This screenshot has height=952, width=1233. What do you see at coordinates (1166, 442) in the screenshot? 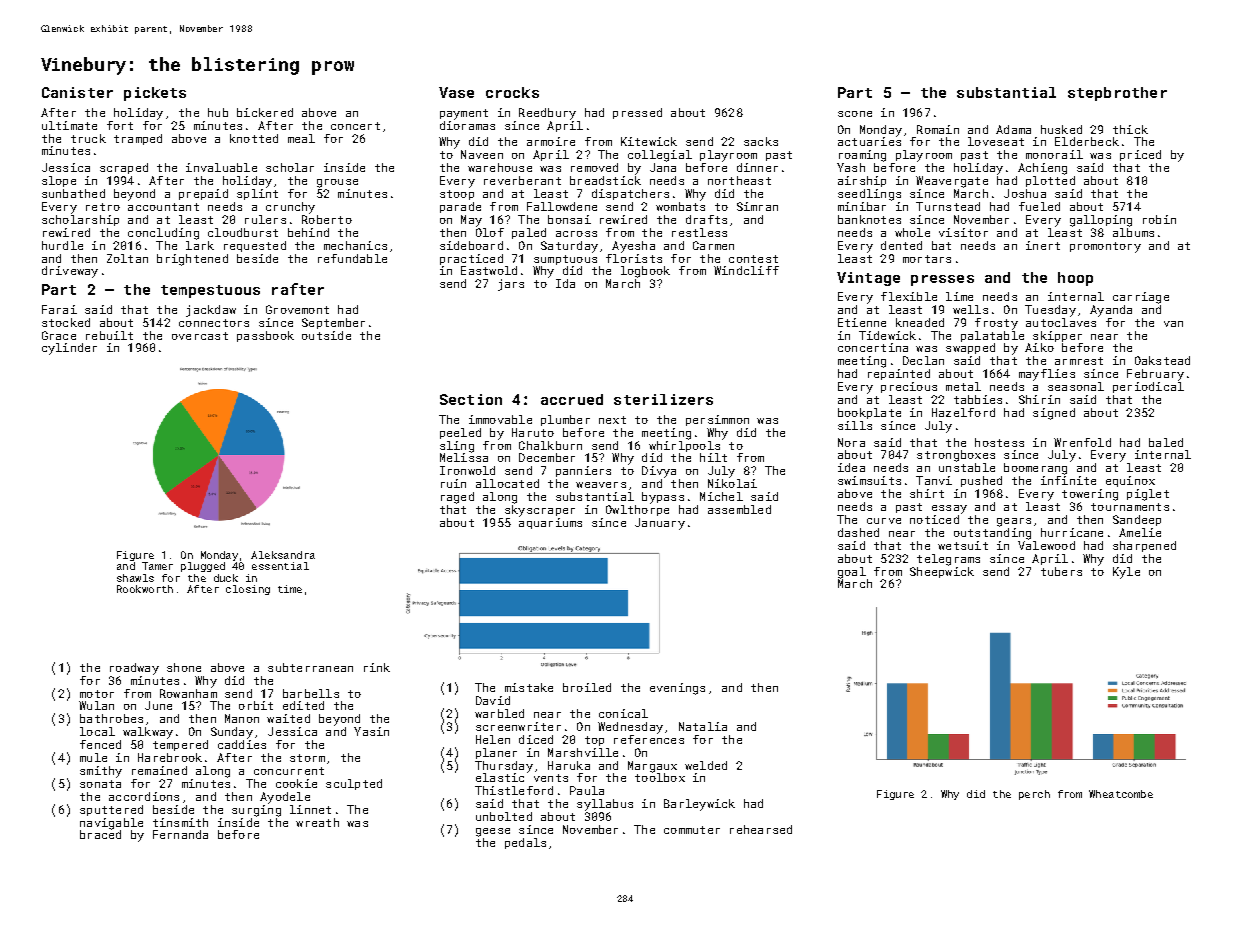
I see `baled` at bounding box center [1166, 442].
